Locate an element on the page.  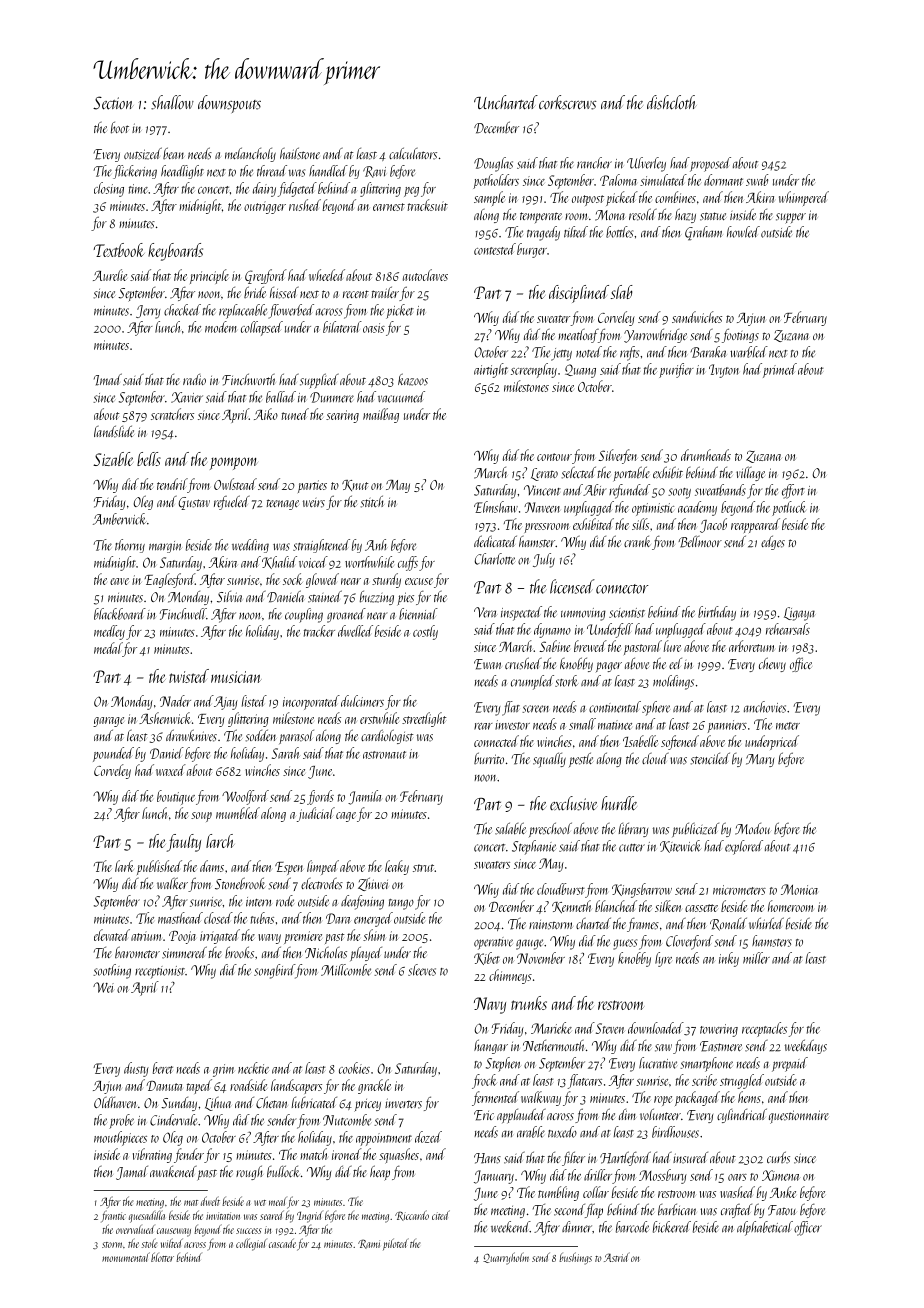
piloted is located at coordinates (396, 1244).
